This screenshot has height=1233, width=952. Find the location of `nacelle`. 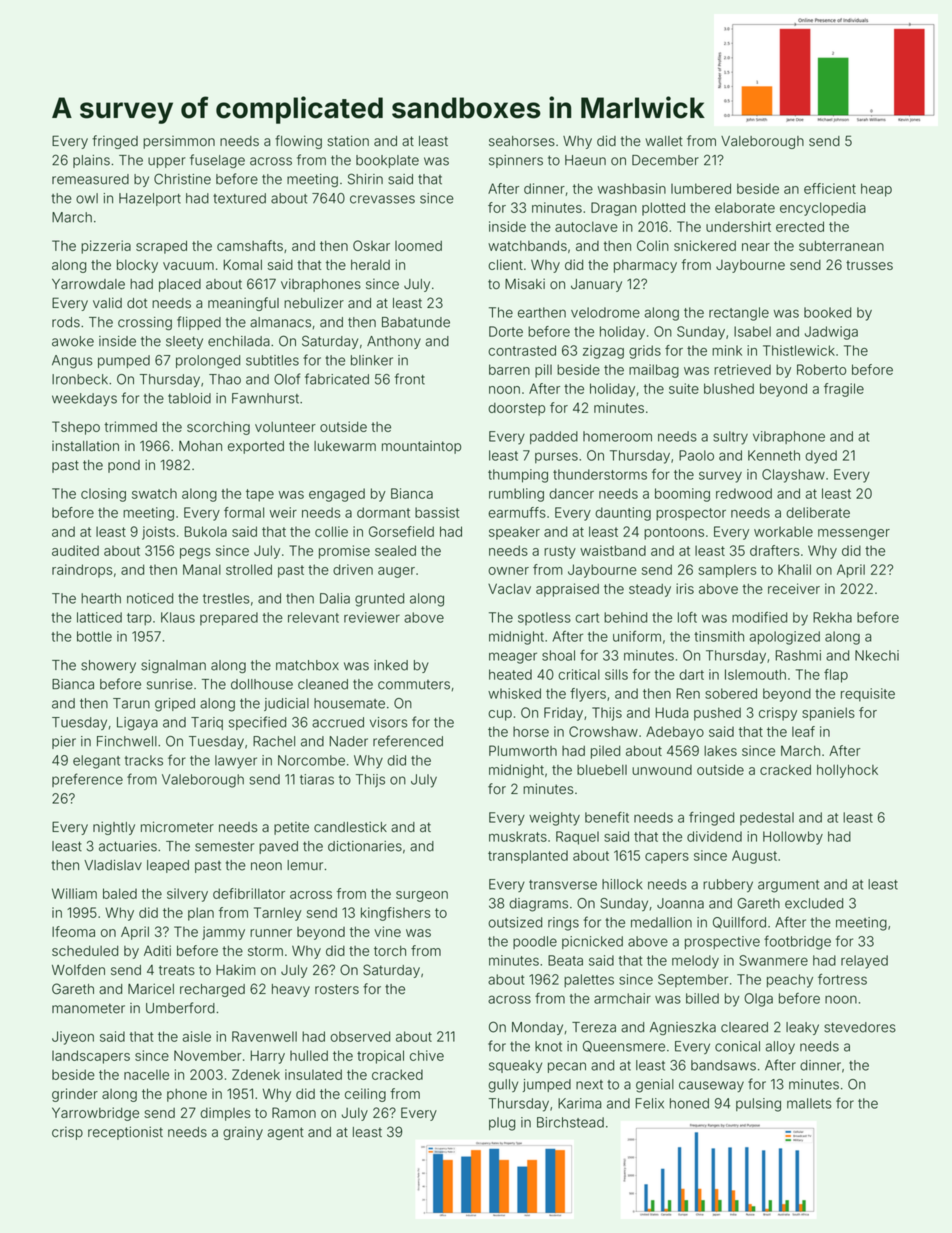

nacelle is located at coordinates (146, 1074).
